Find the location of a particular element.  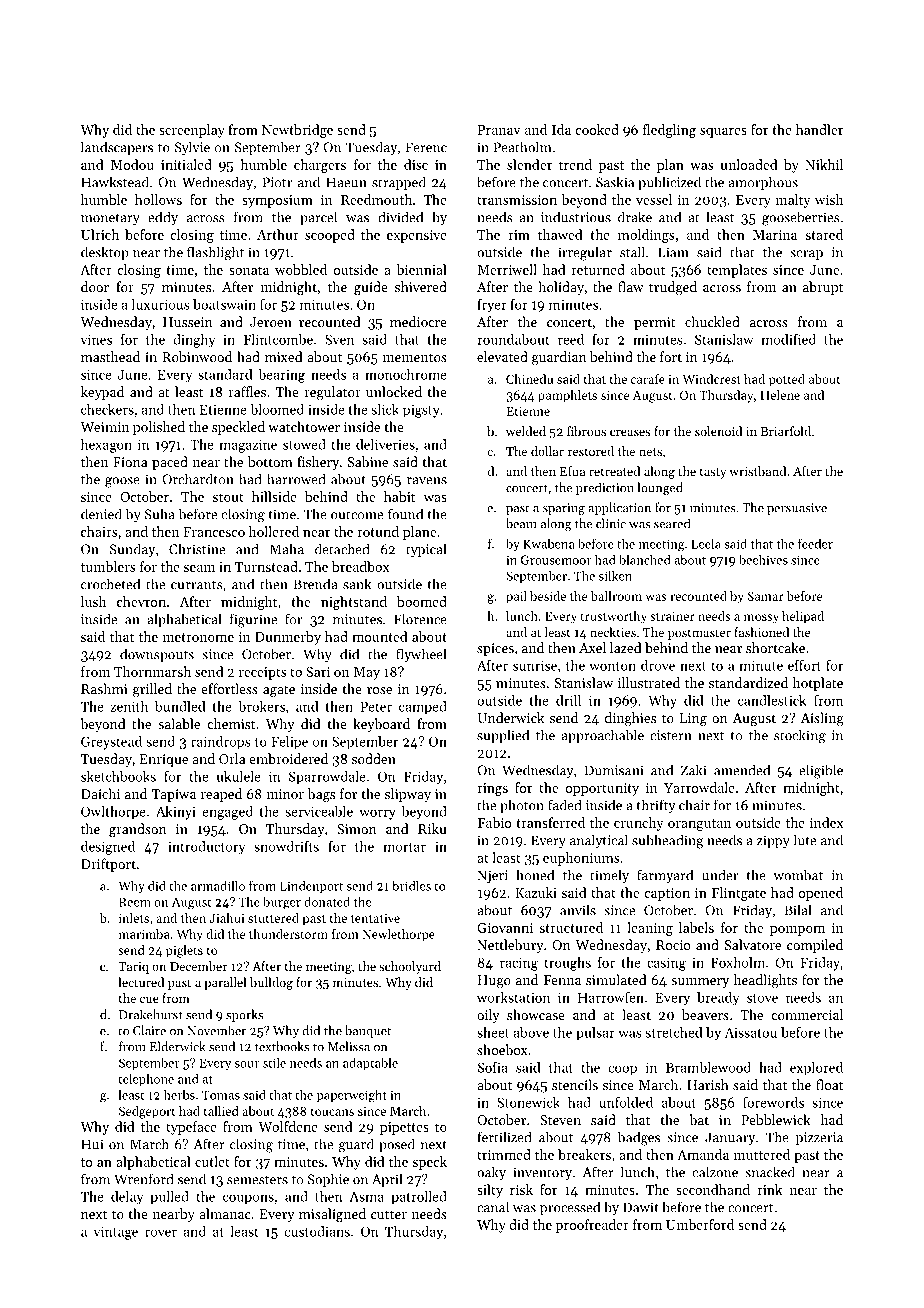

Salvatore is located at coordinates (753, 944).
